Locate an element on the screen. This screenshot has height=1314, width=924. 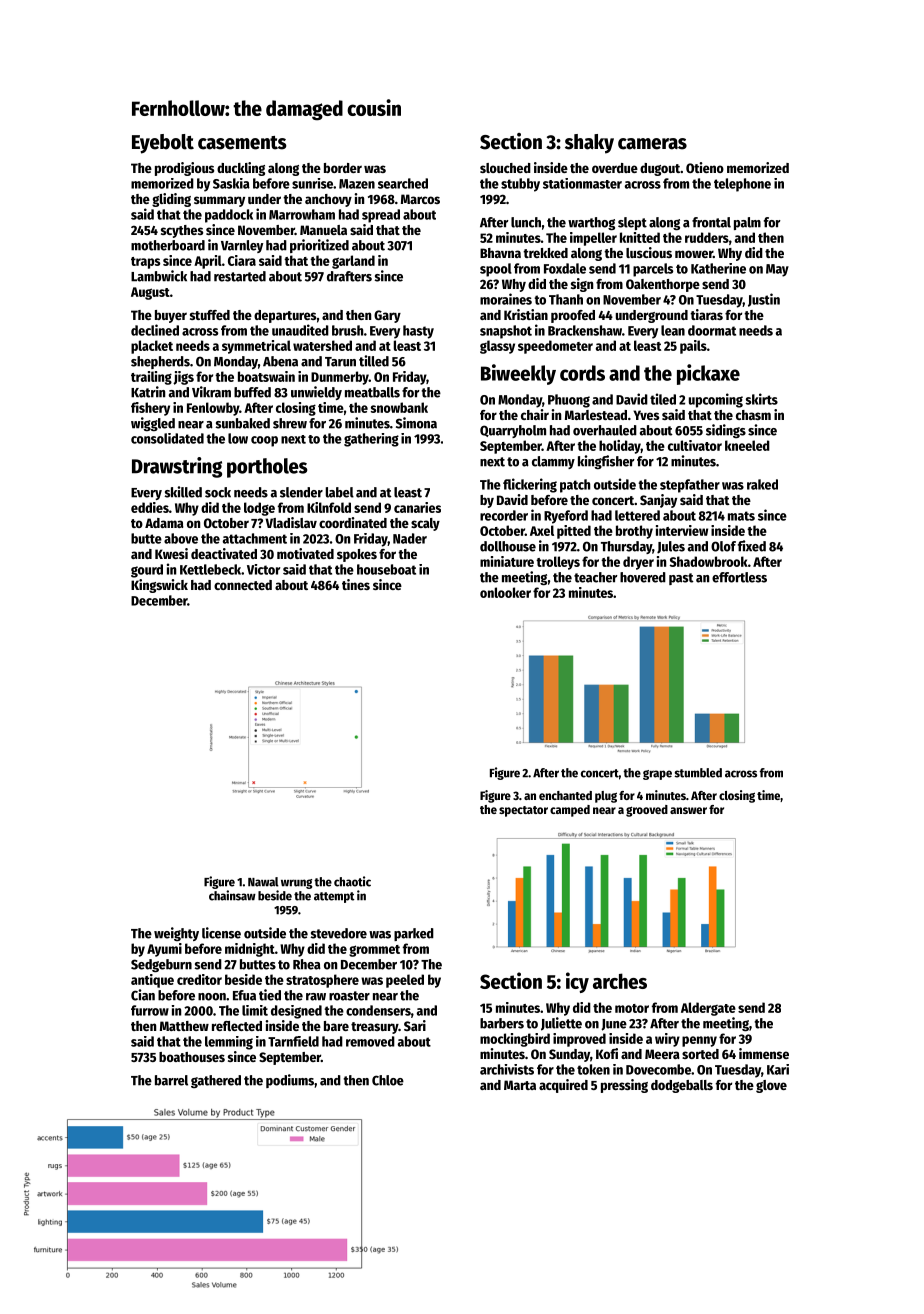
cameras is located at coordinates (652, 144).
